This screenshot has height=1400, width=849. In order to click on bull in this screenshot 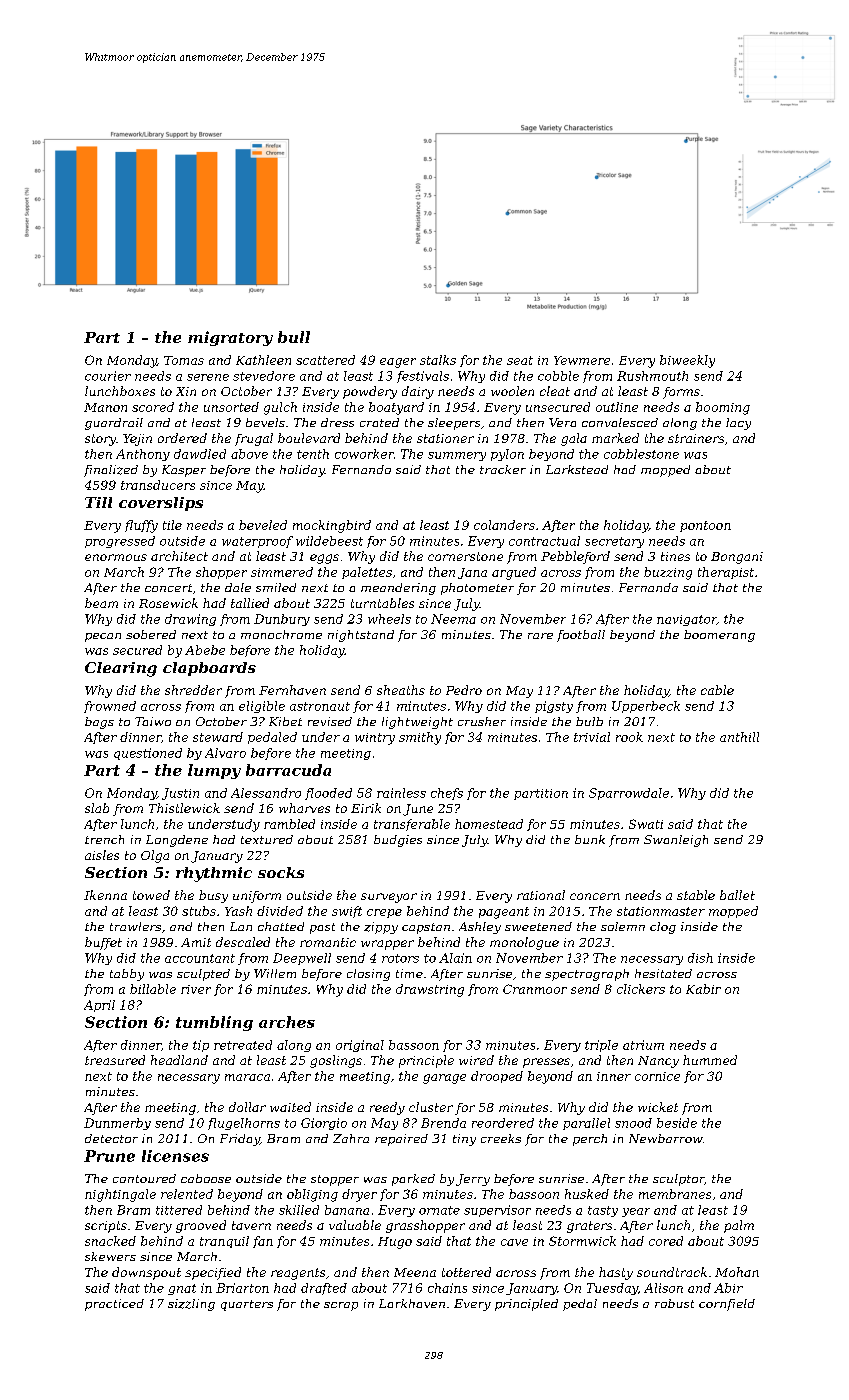, I will do `click(294, 337)`.
